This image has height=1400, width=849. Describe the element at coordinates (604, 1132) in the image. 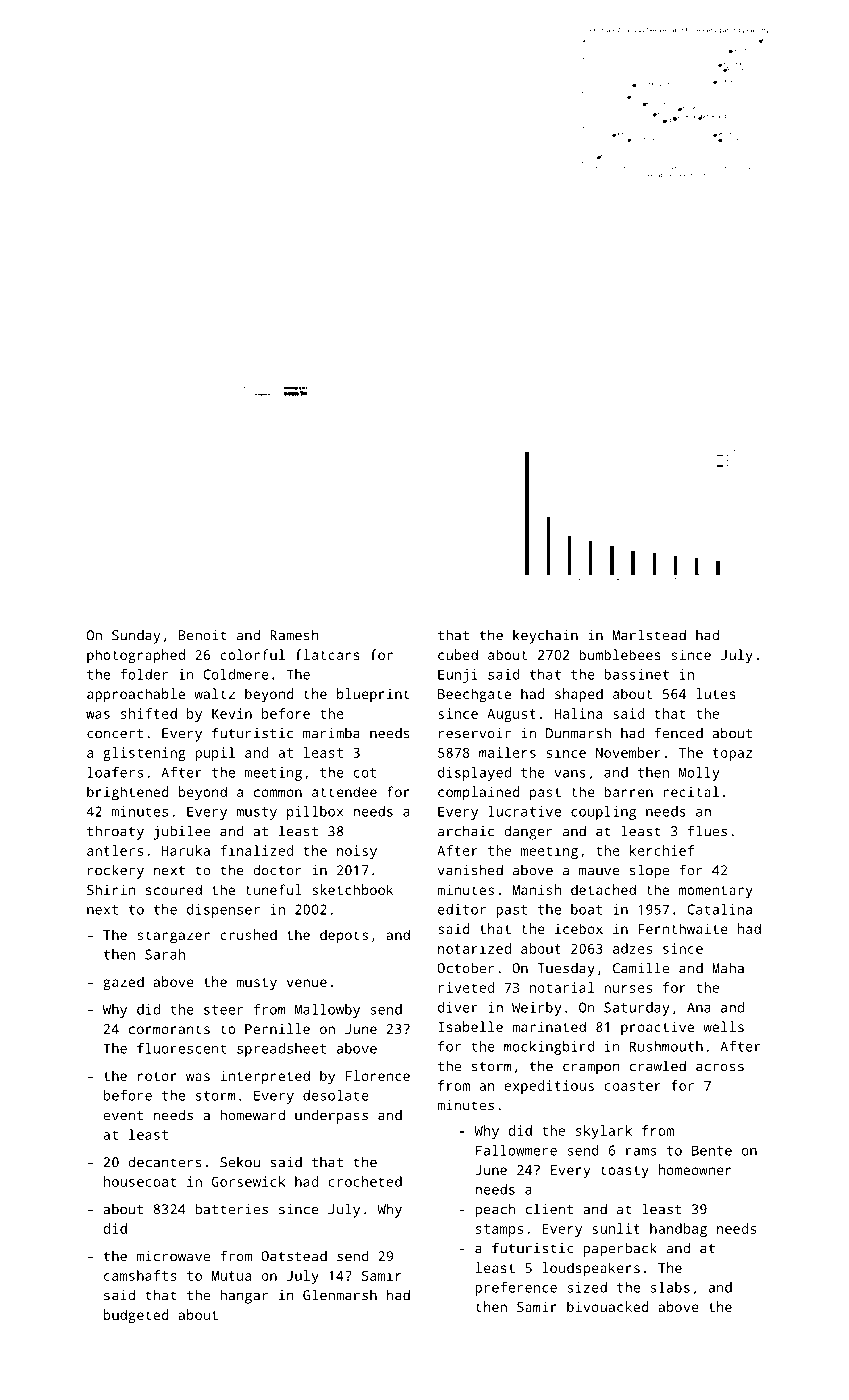

I see `skylark` at that location.
